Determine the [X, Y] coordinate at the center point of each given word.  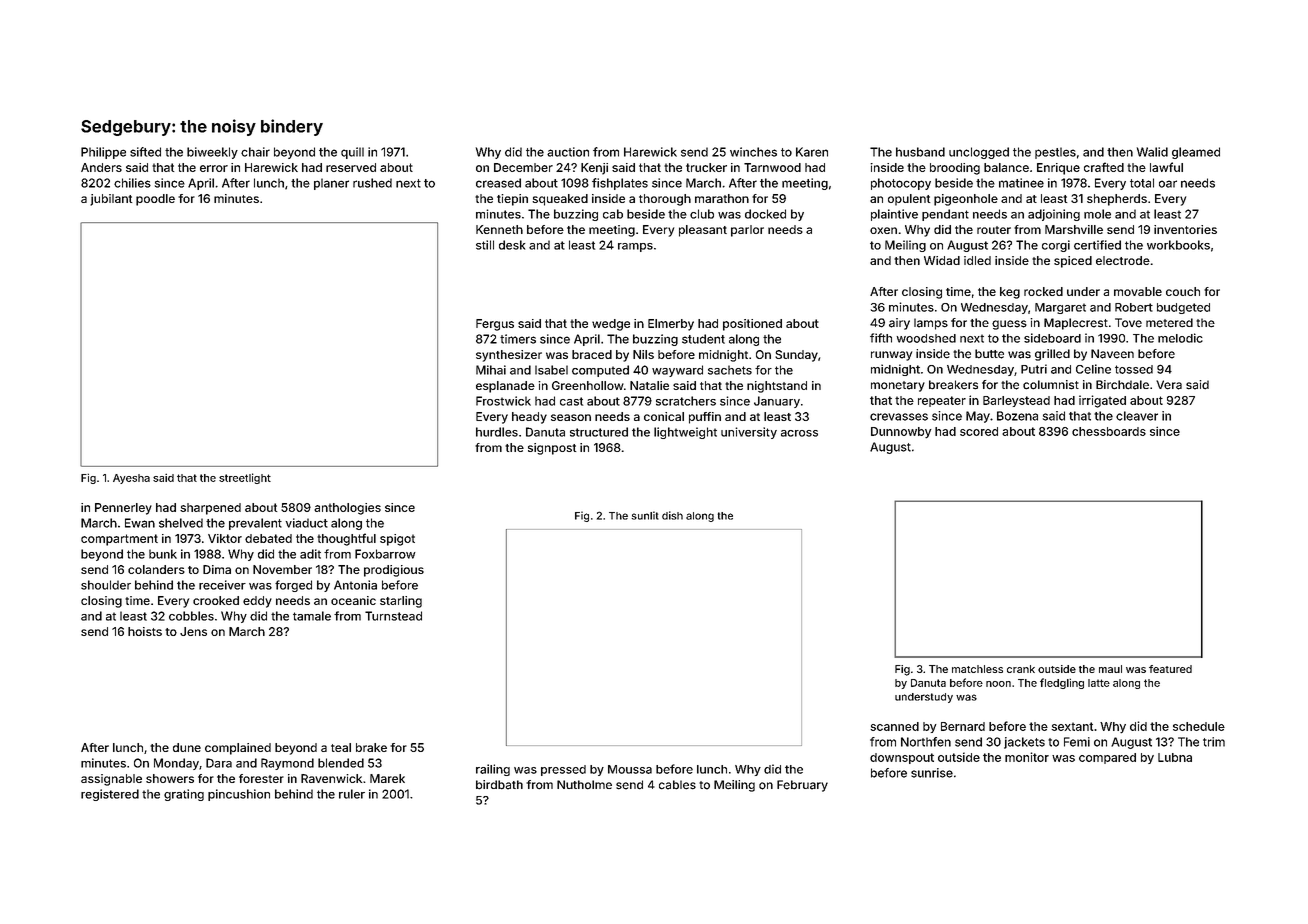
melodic [1180, 338]
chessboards [1109, 431]
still [485, 245]
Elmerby [671, 325]
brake [371, 747]
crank [1021, 669]
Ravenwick [331, 778]
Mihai [491, 370]
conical [664, 416]
